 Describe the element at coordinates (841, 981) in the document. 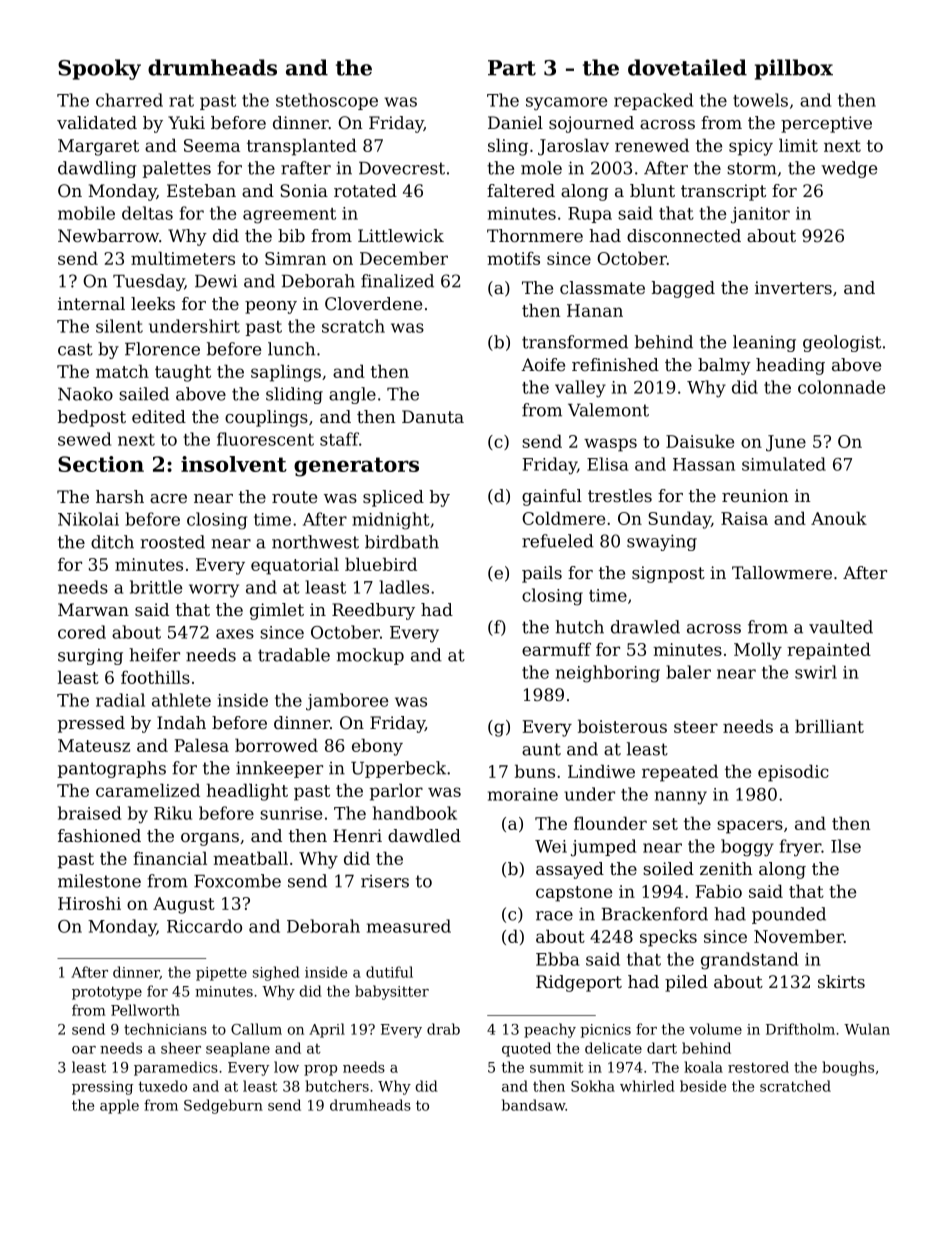

I see `skirts` at that location.
